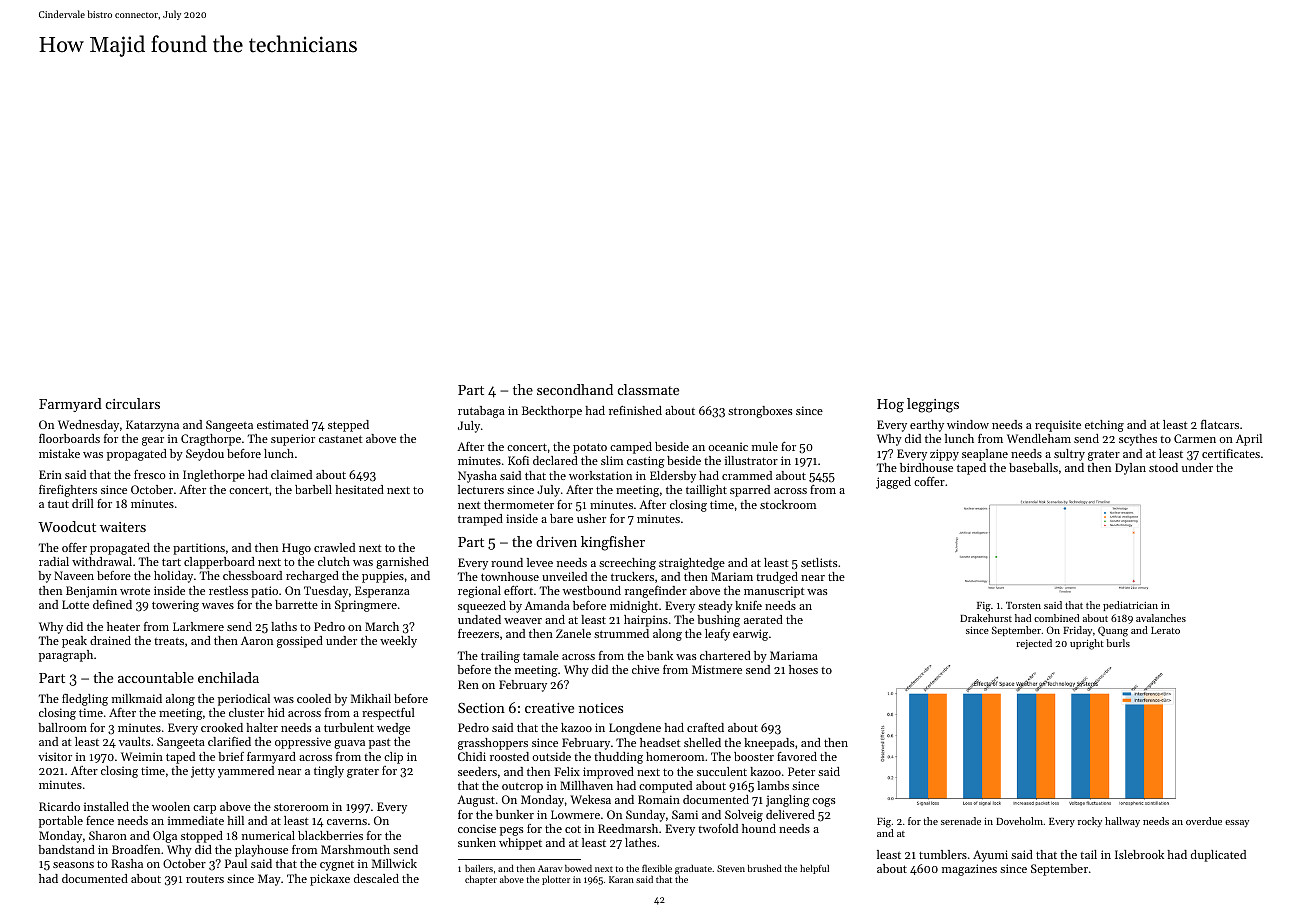  I want to click on restless, so click(228, 590).
